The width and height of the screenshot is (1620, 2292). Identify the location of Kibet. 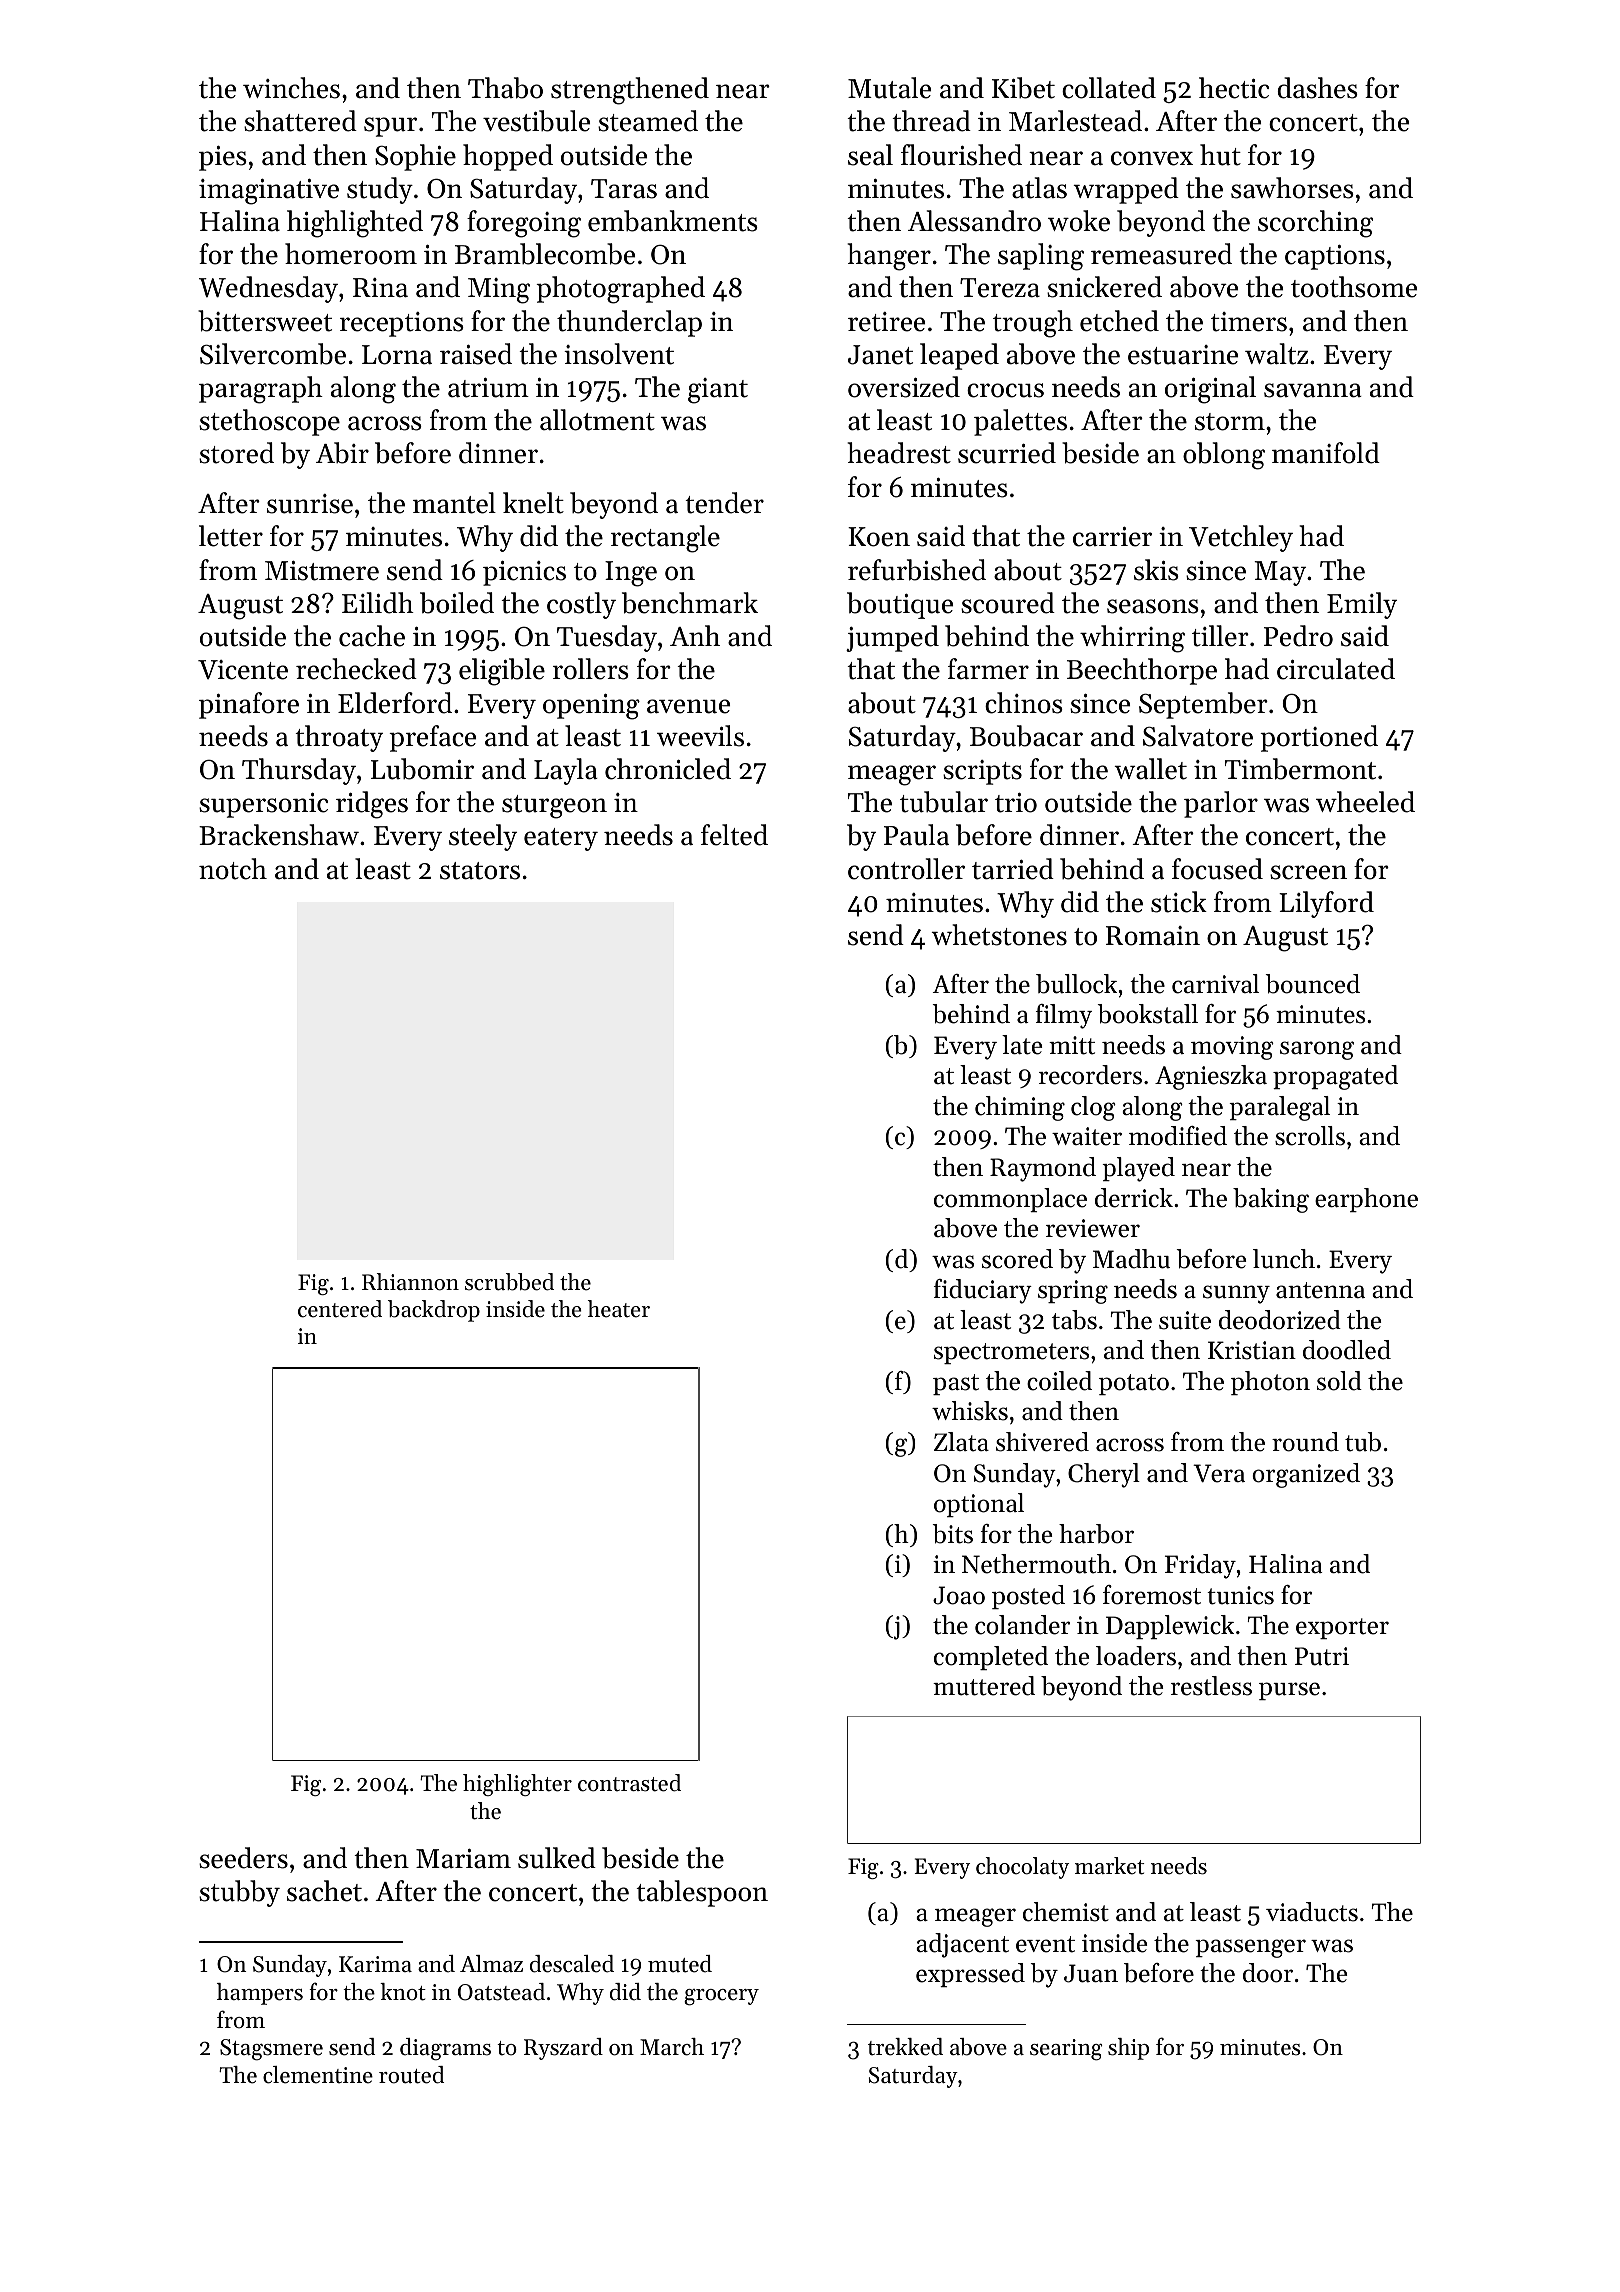
(1023, 88).
